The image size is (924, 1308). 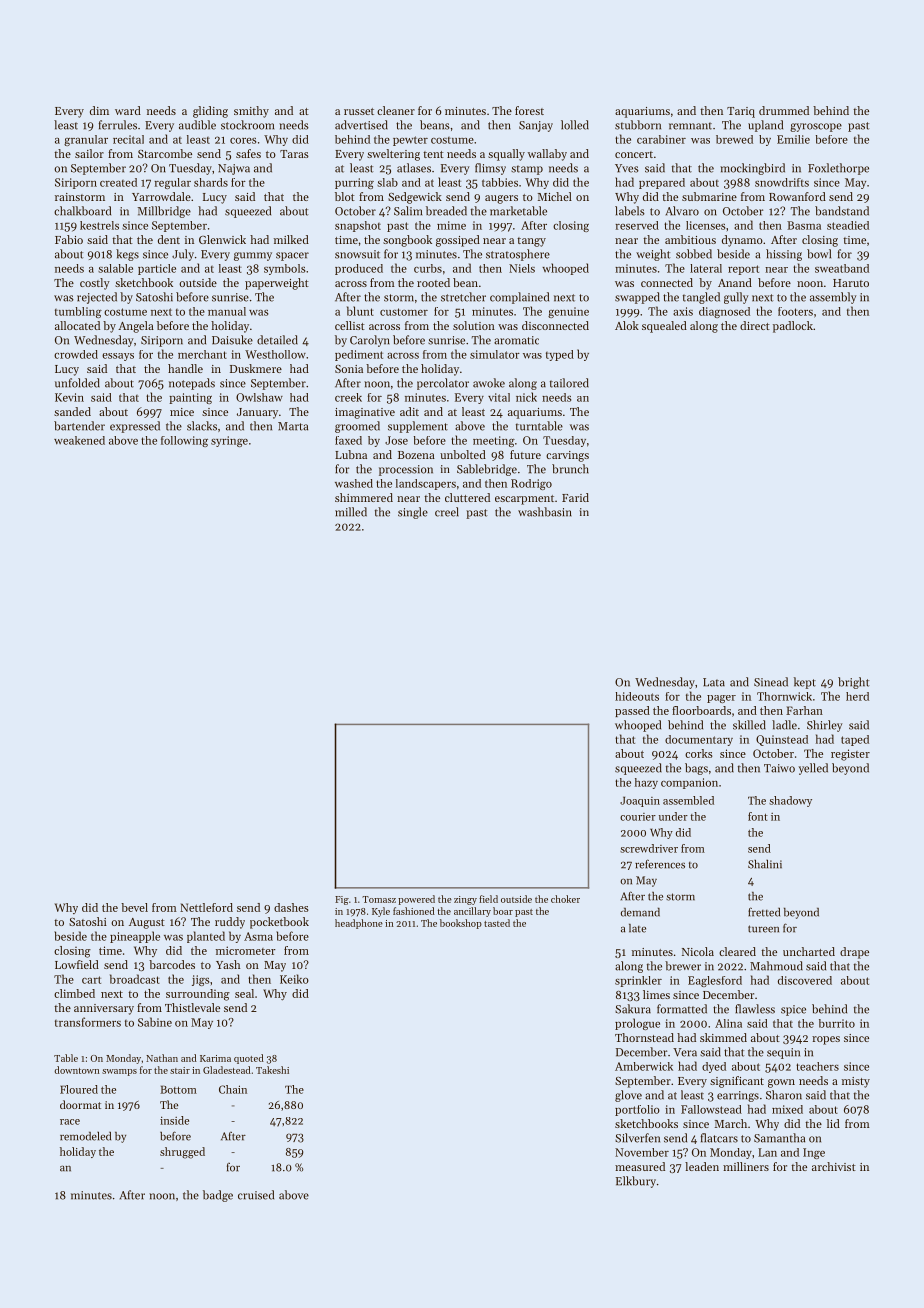 I want to click on ladle, so click(x=784, y=725).
